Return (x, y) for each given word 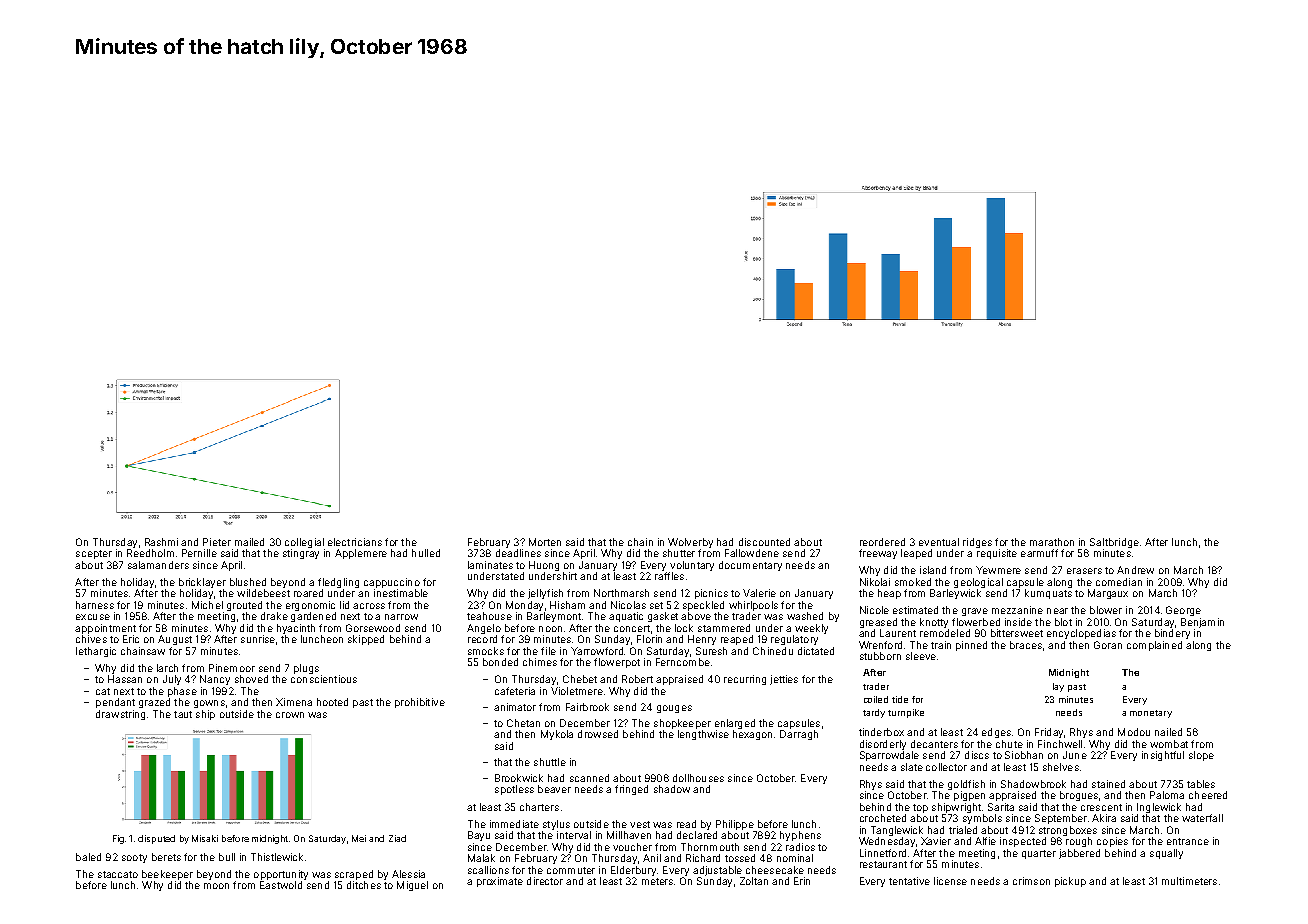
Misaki (205, 838)
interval (574, 835)
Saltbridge (1114, 543)
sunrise (258, 639)
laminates (490, 565)
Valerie (759, 593)
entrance (1188, 841)
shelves (1061, 767)
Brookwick (519, 778)
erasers (1084, 571)
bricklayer (202, 583)
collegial (304, 543)
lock (684, 628)
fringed (631, 790)
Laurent (898, 633)
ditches (364, 885)
